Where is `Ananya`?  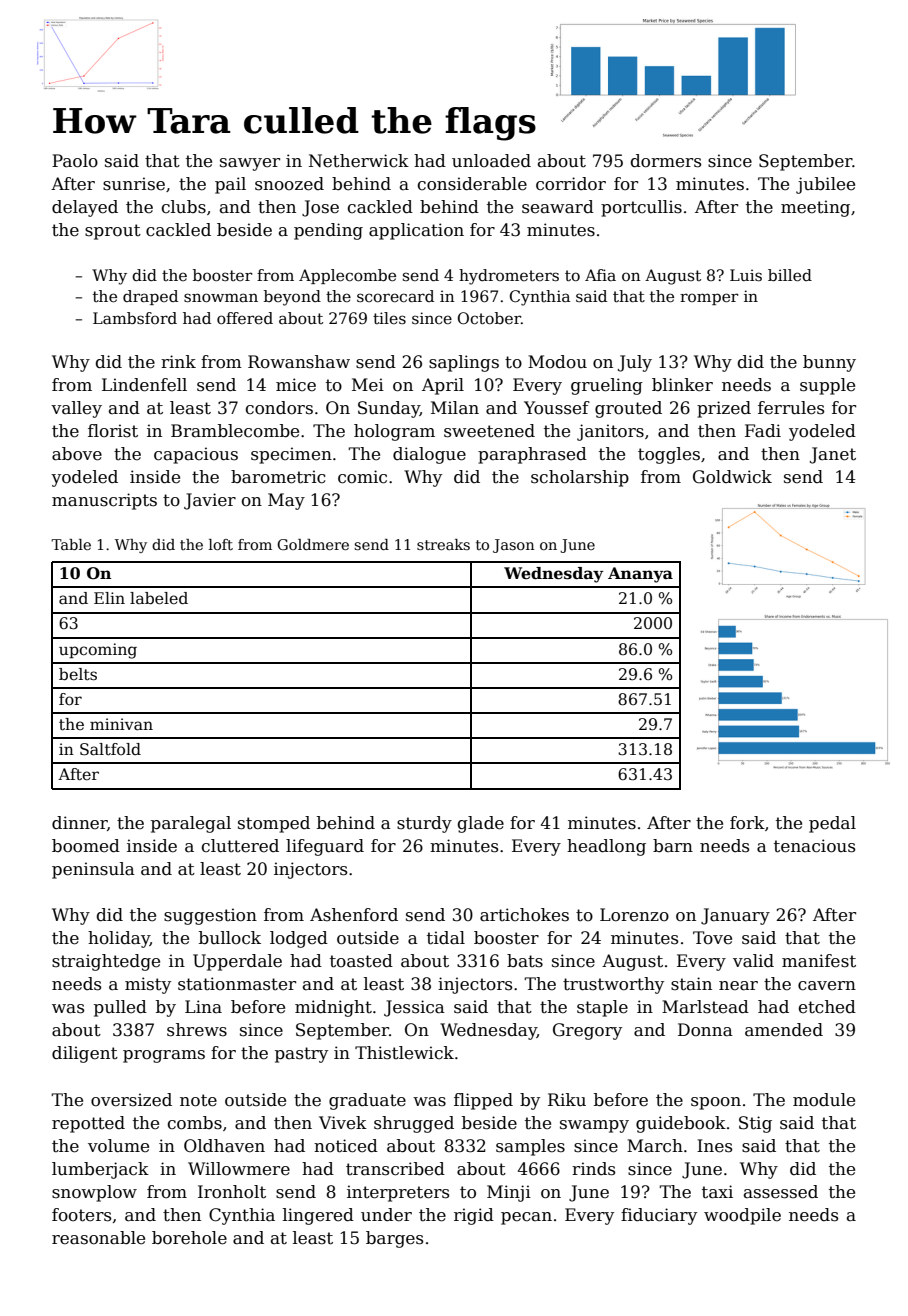 Ananya is located at coordinates (640, 575).
